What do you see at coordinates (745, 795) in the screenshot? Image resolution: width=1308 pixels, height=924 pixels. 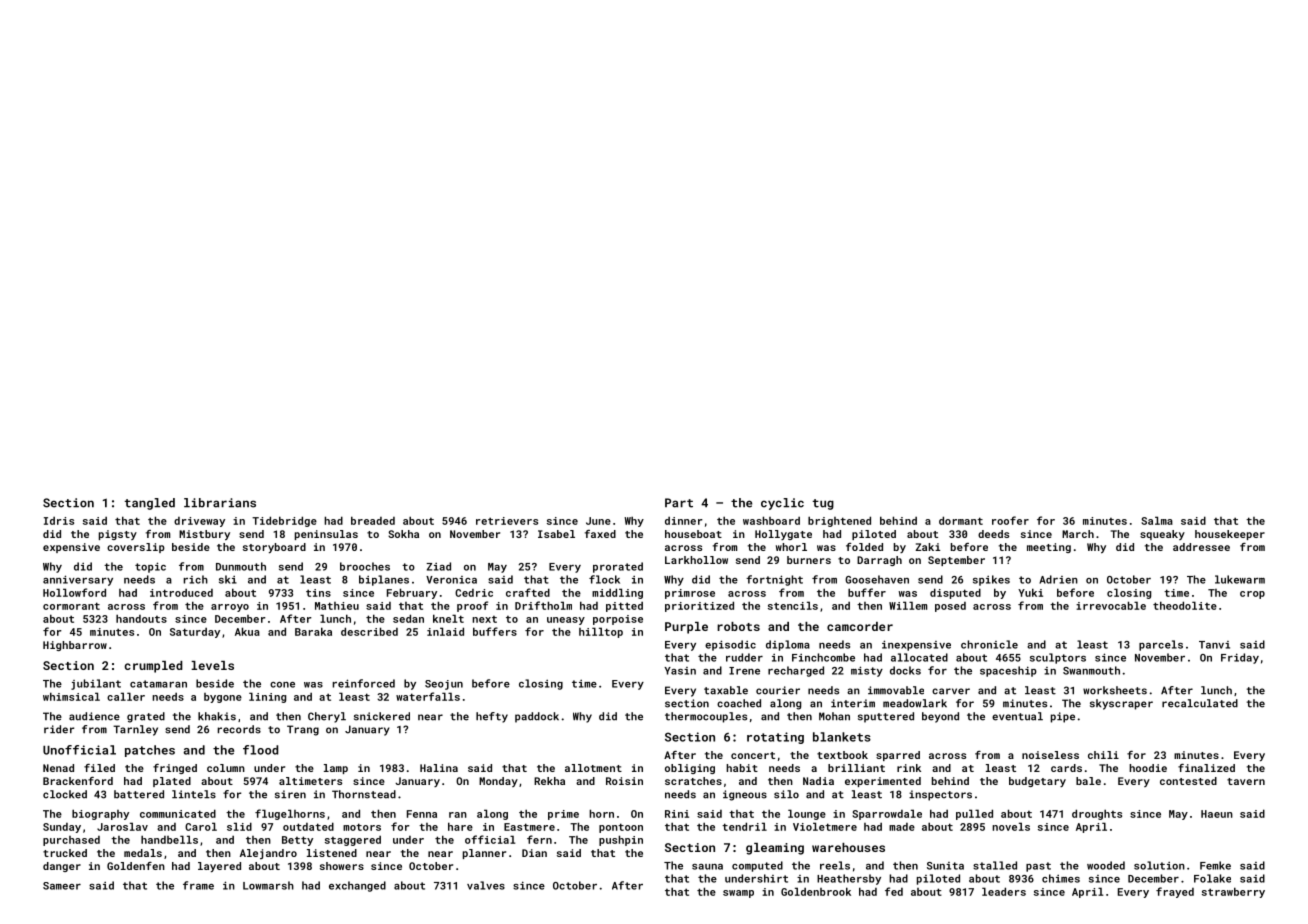 I see `igneous` at bounding box center [745, 795].
